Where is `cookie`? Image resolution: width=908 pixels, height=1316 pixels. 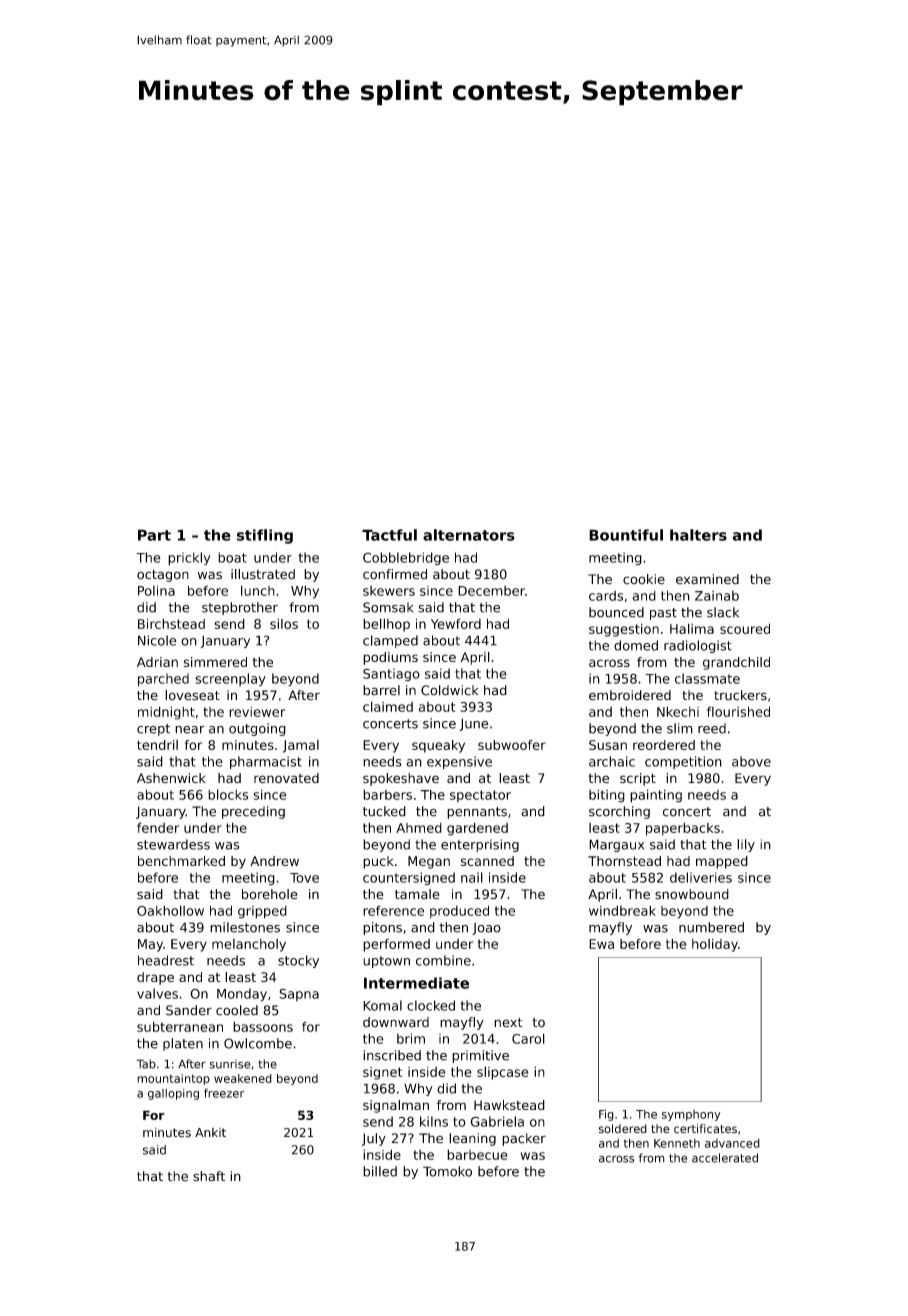 cookie is located at coordinates (644, 579).
